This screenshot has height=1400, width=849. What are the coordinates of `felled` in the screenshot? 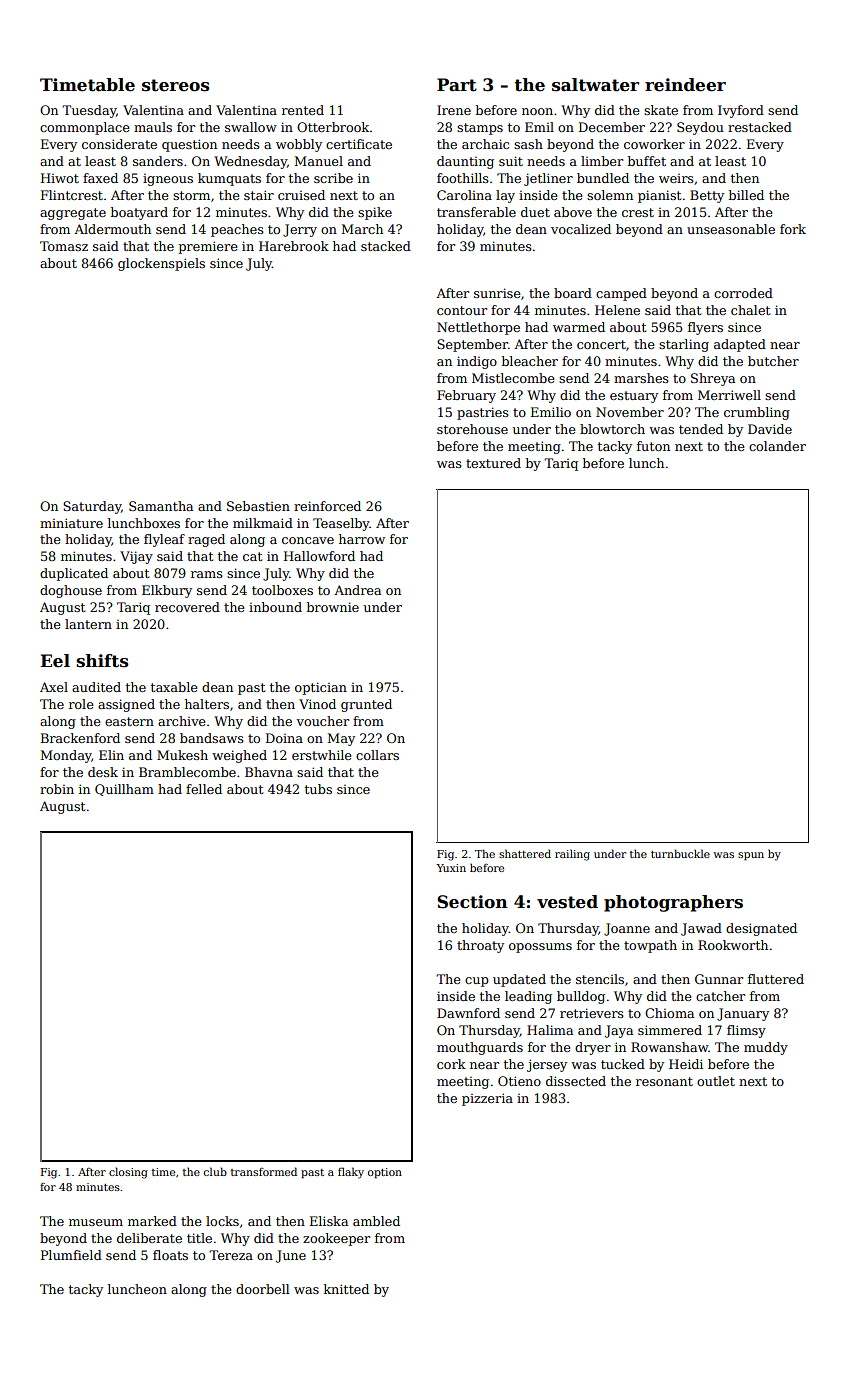 It's located at (204, 789).
